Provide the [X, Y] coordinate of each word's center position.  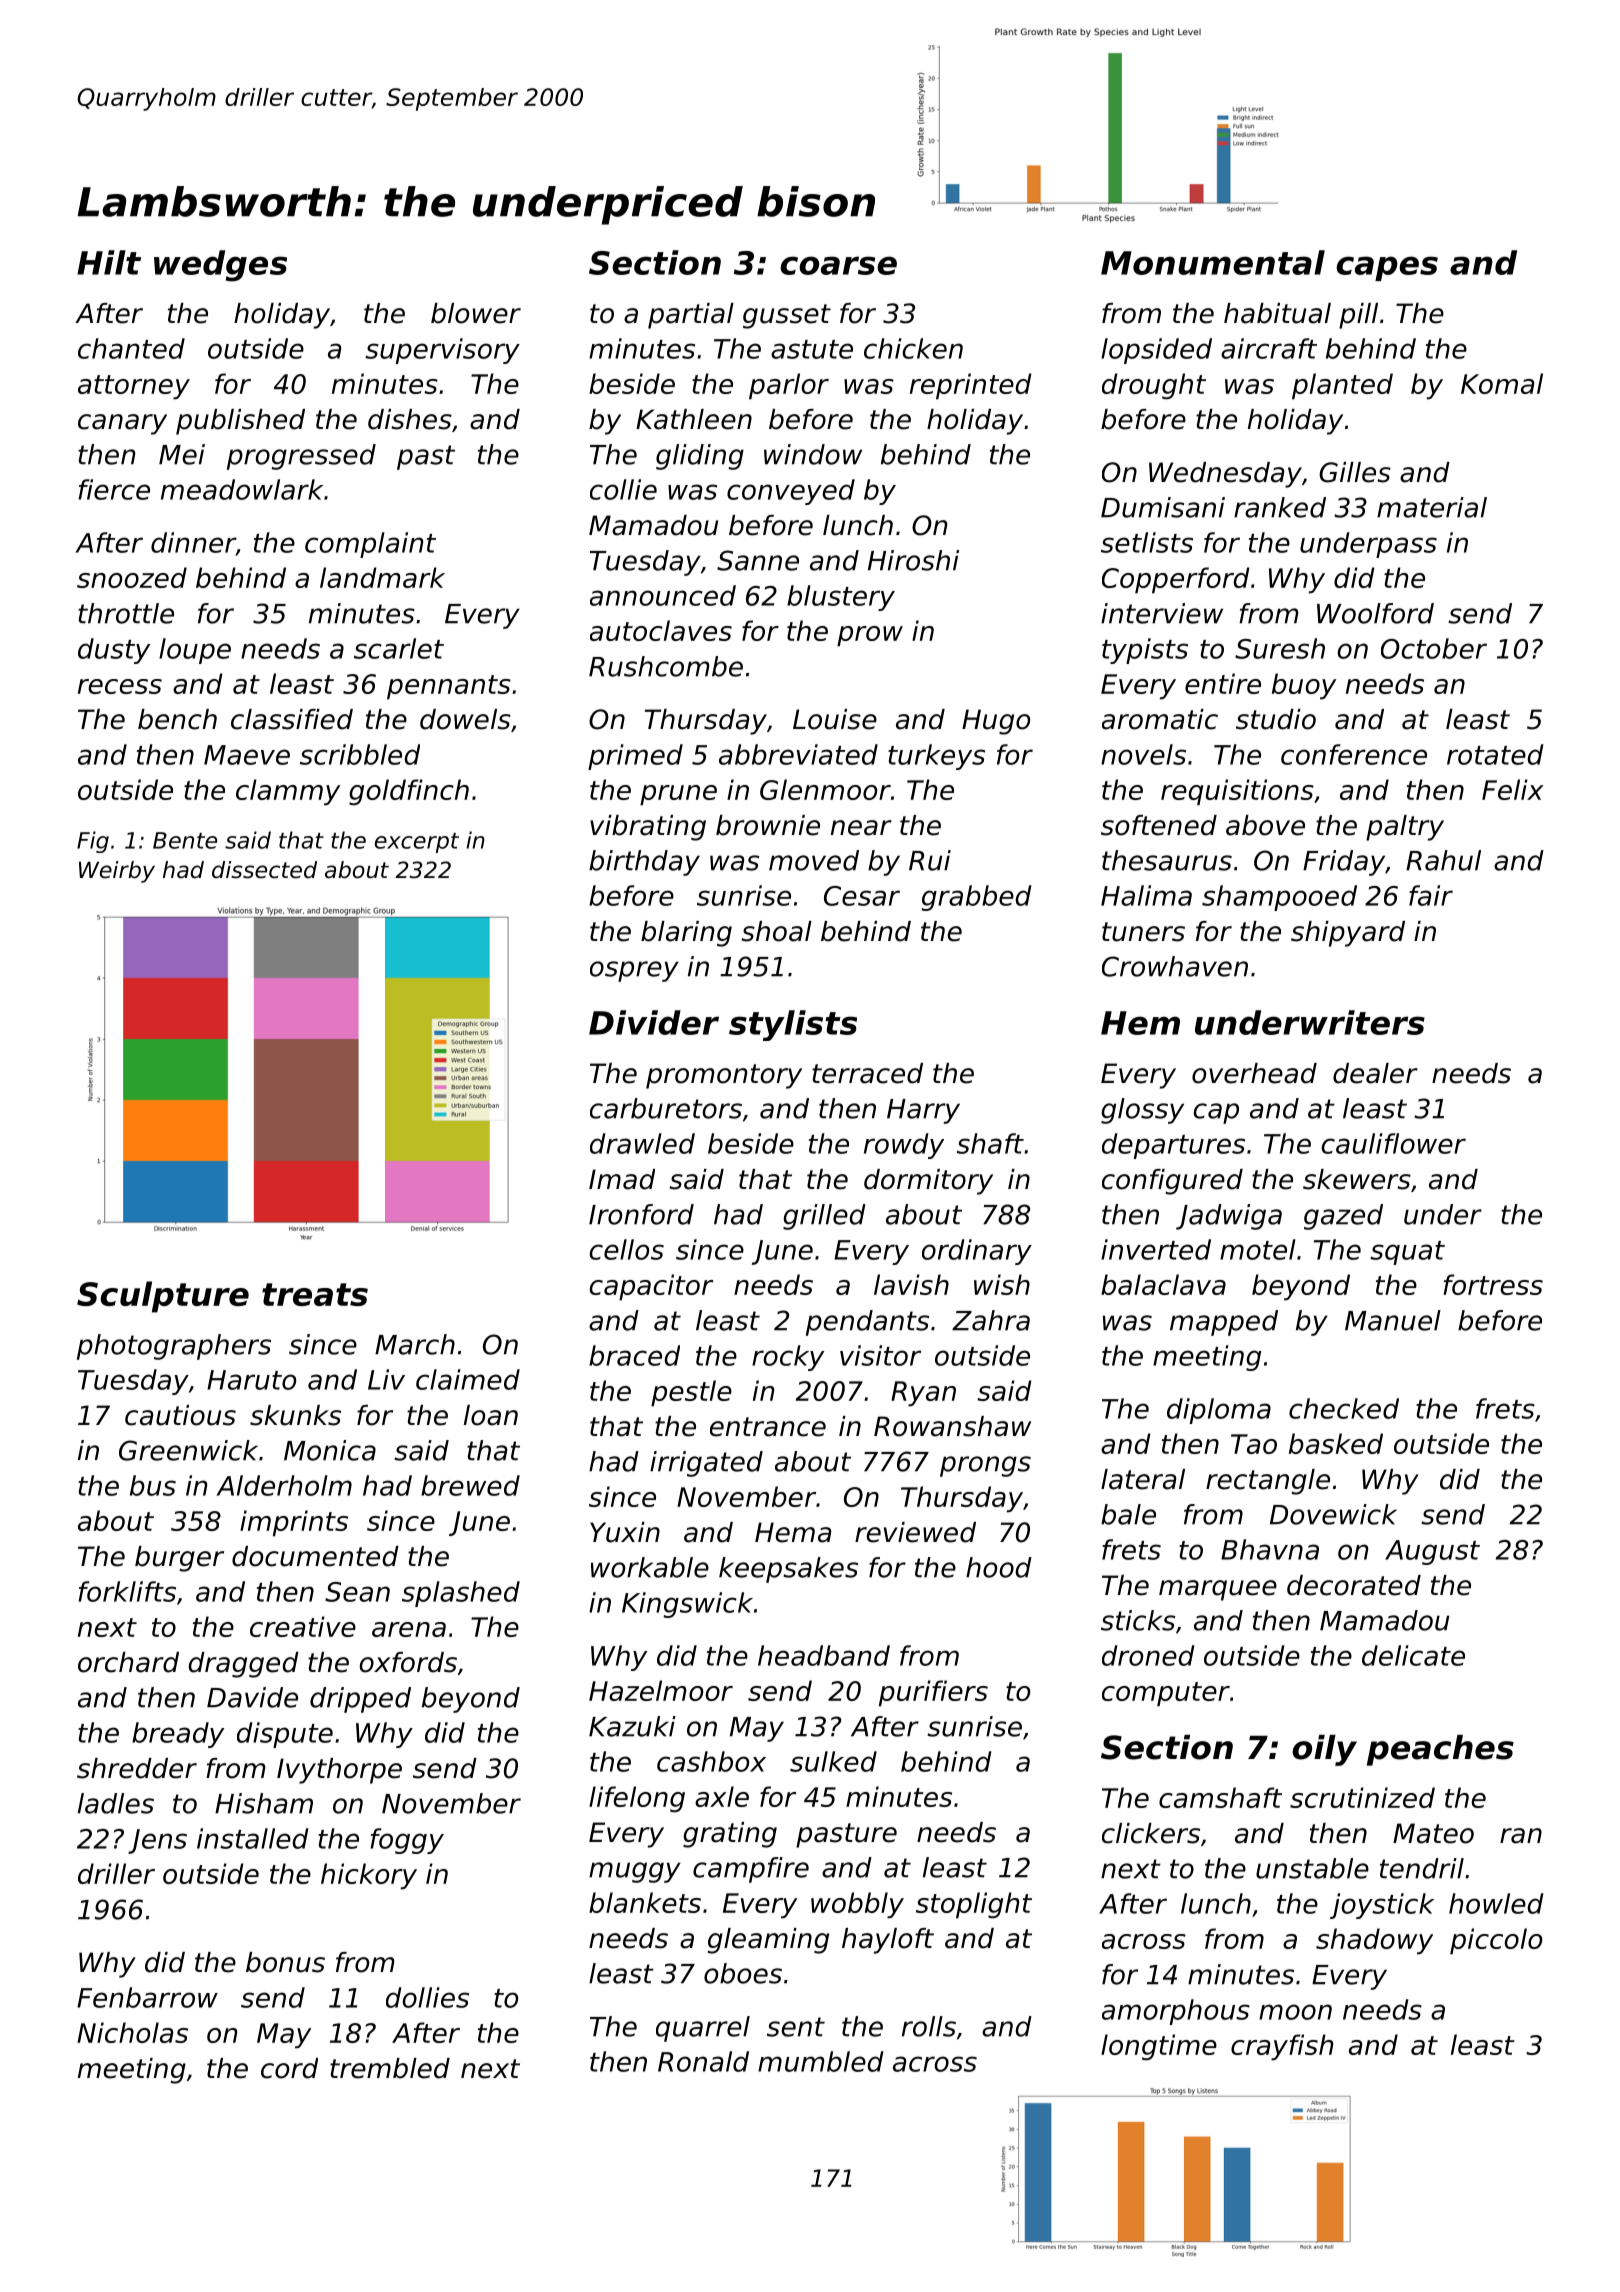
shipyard [1348, 934]
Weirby [117, 872]
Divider [654, 1022]
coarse [838, 265]
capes [1387, 268]
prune [678, 795]
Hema [793, 1532]
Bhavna [1270, 1549]
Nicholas [132, 2032]
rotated [1495, 754]
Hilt [109, 262]
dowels [465, 719]
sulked [833, 1761]
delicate [1413, 1655]
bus [153, 1485]
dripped [360, 1700]
